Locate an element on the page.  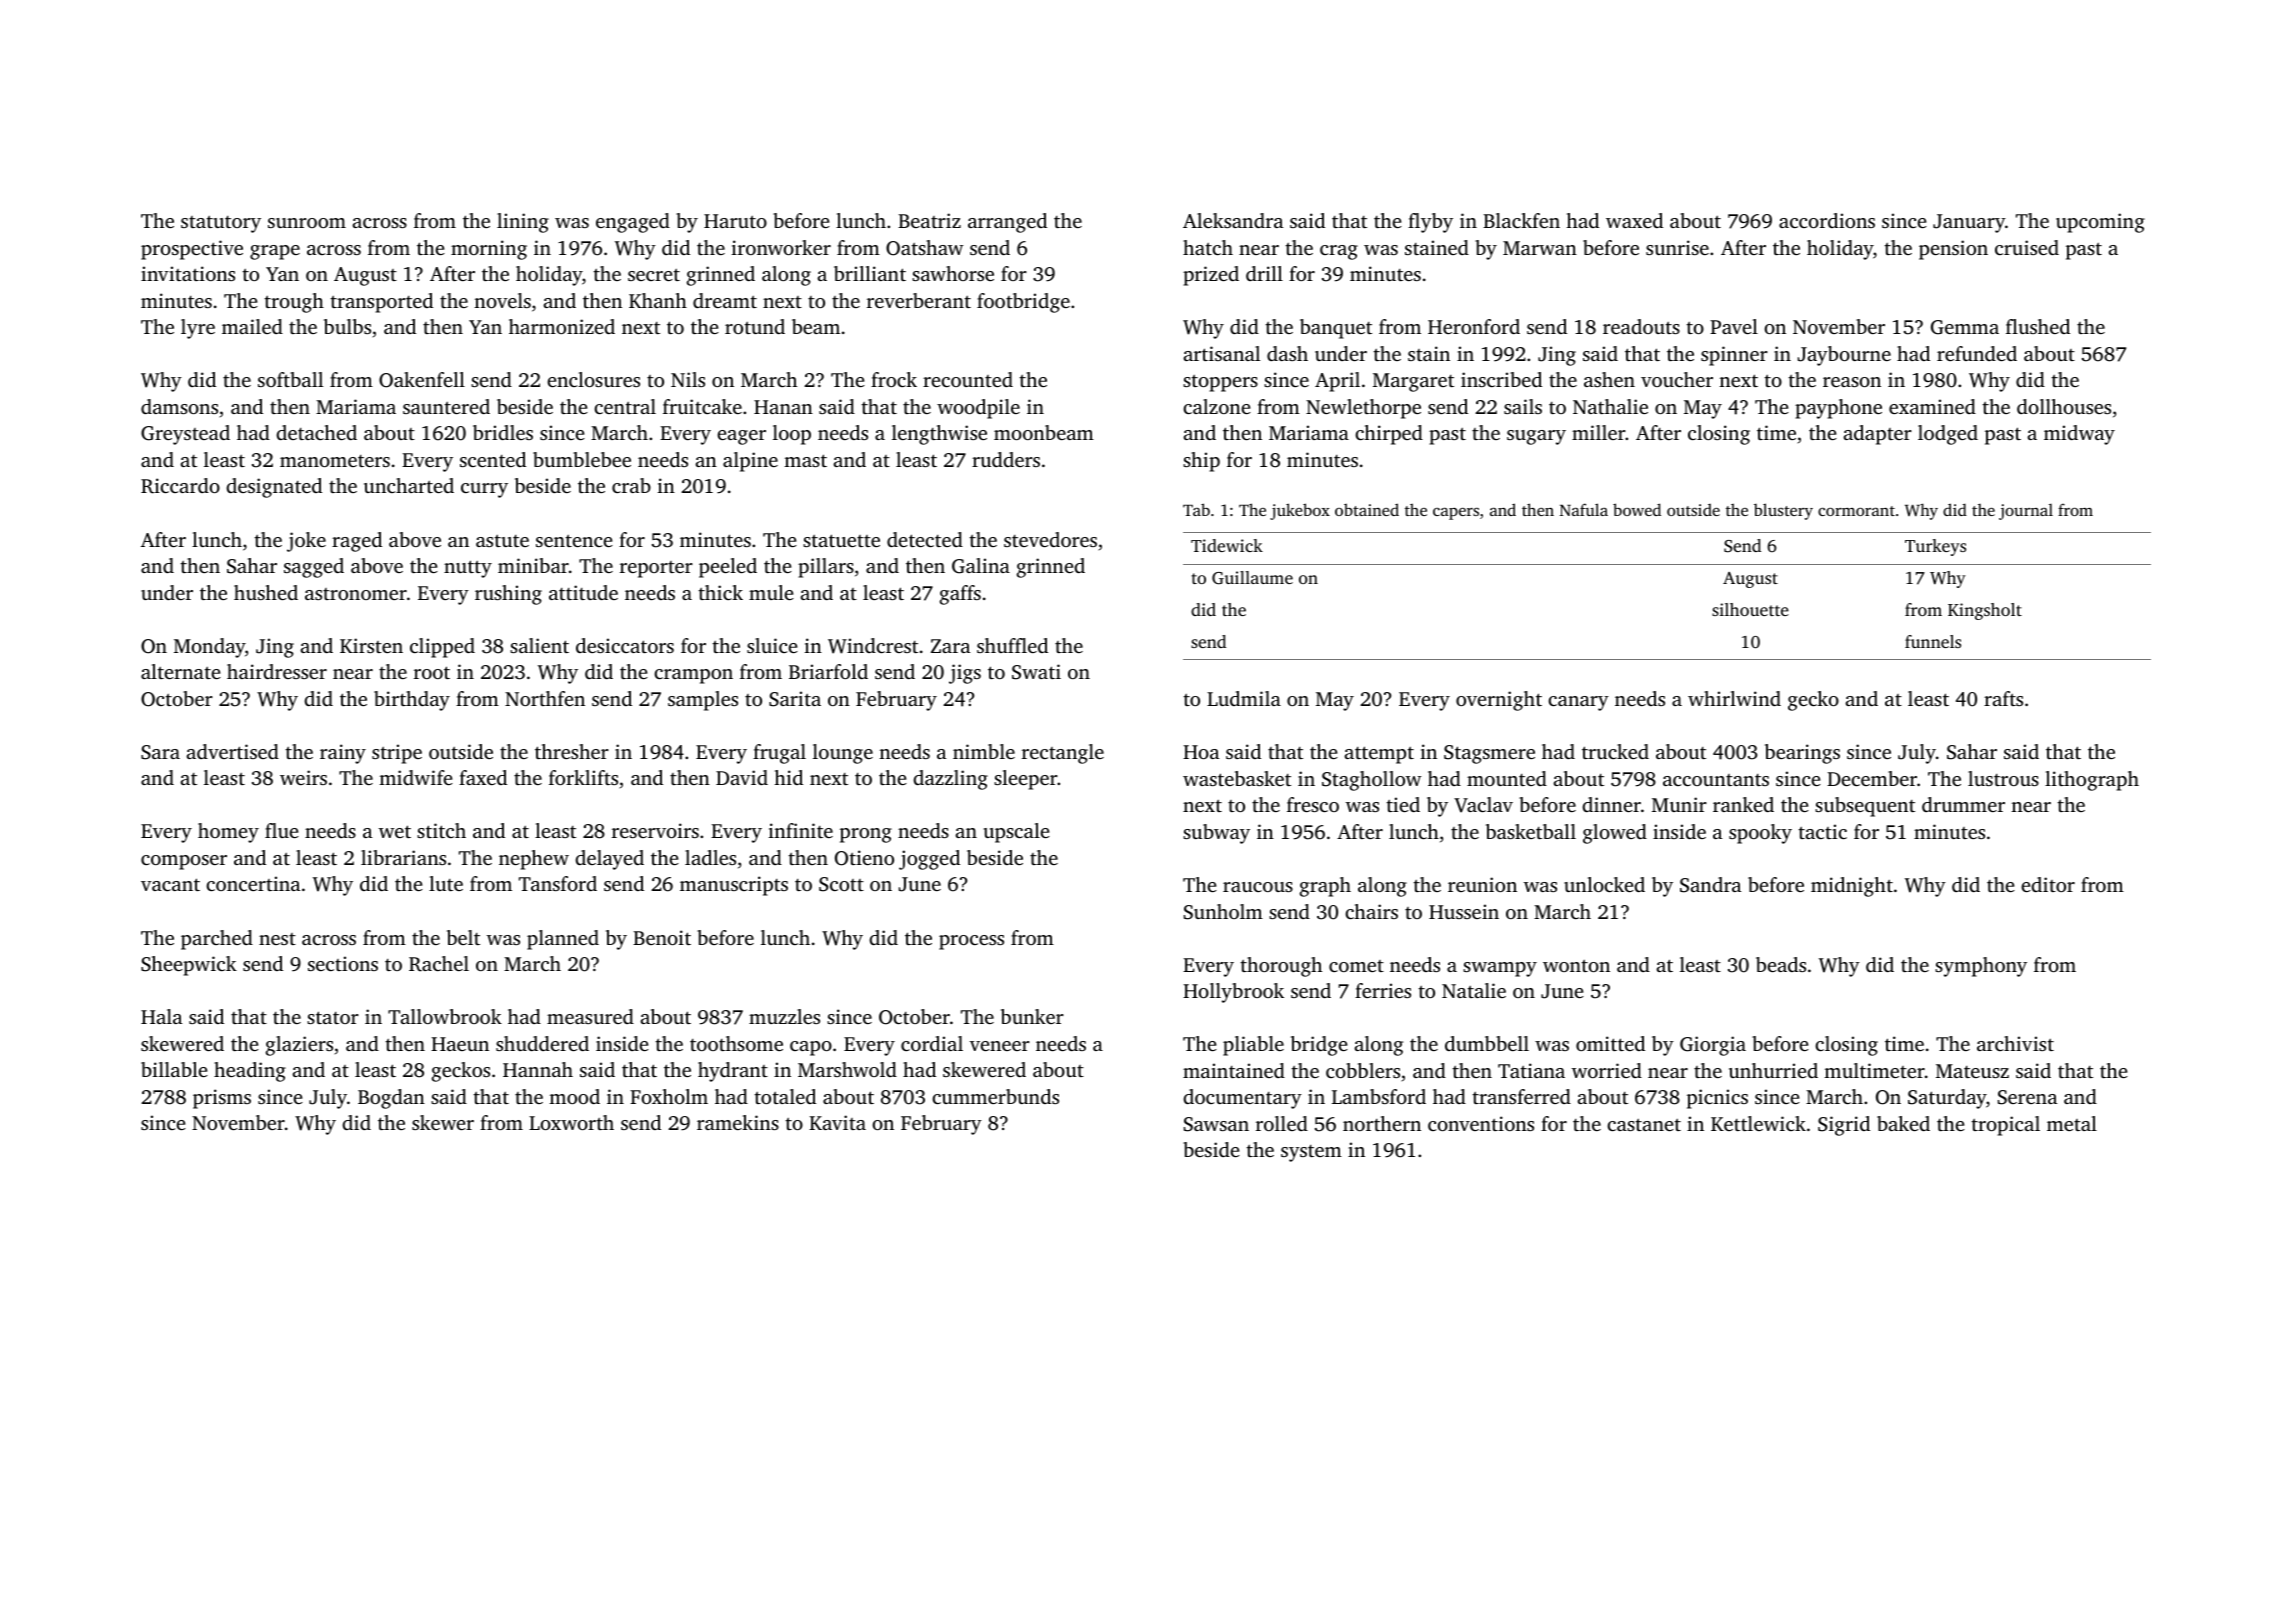
bunker is located at coordinates (1032, 1016).
